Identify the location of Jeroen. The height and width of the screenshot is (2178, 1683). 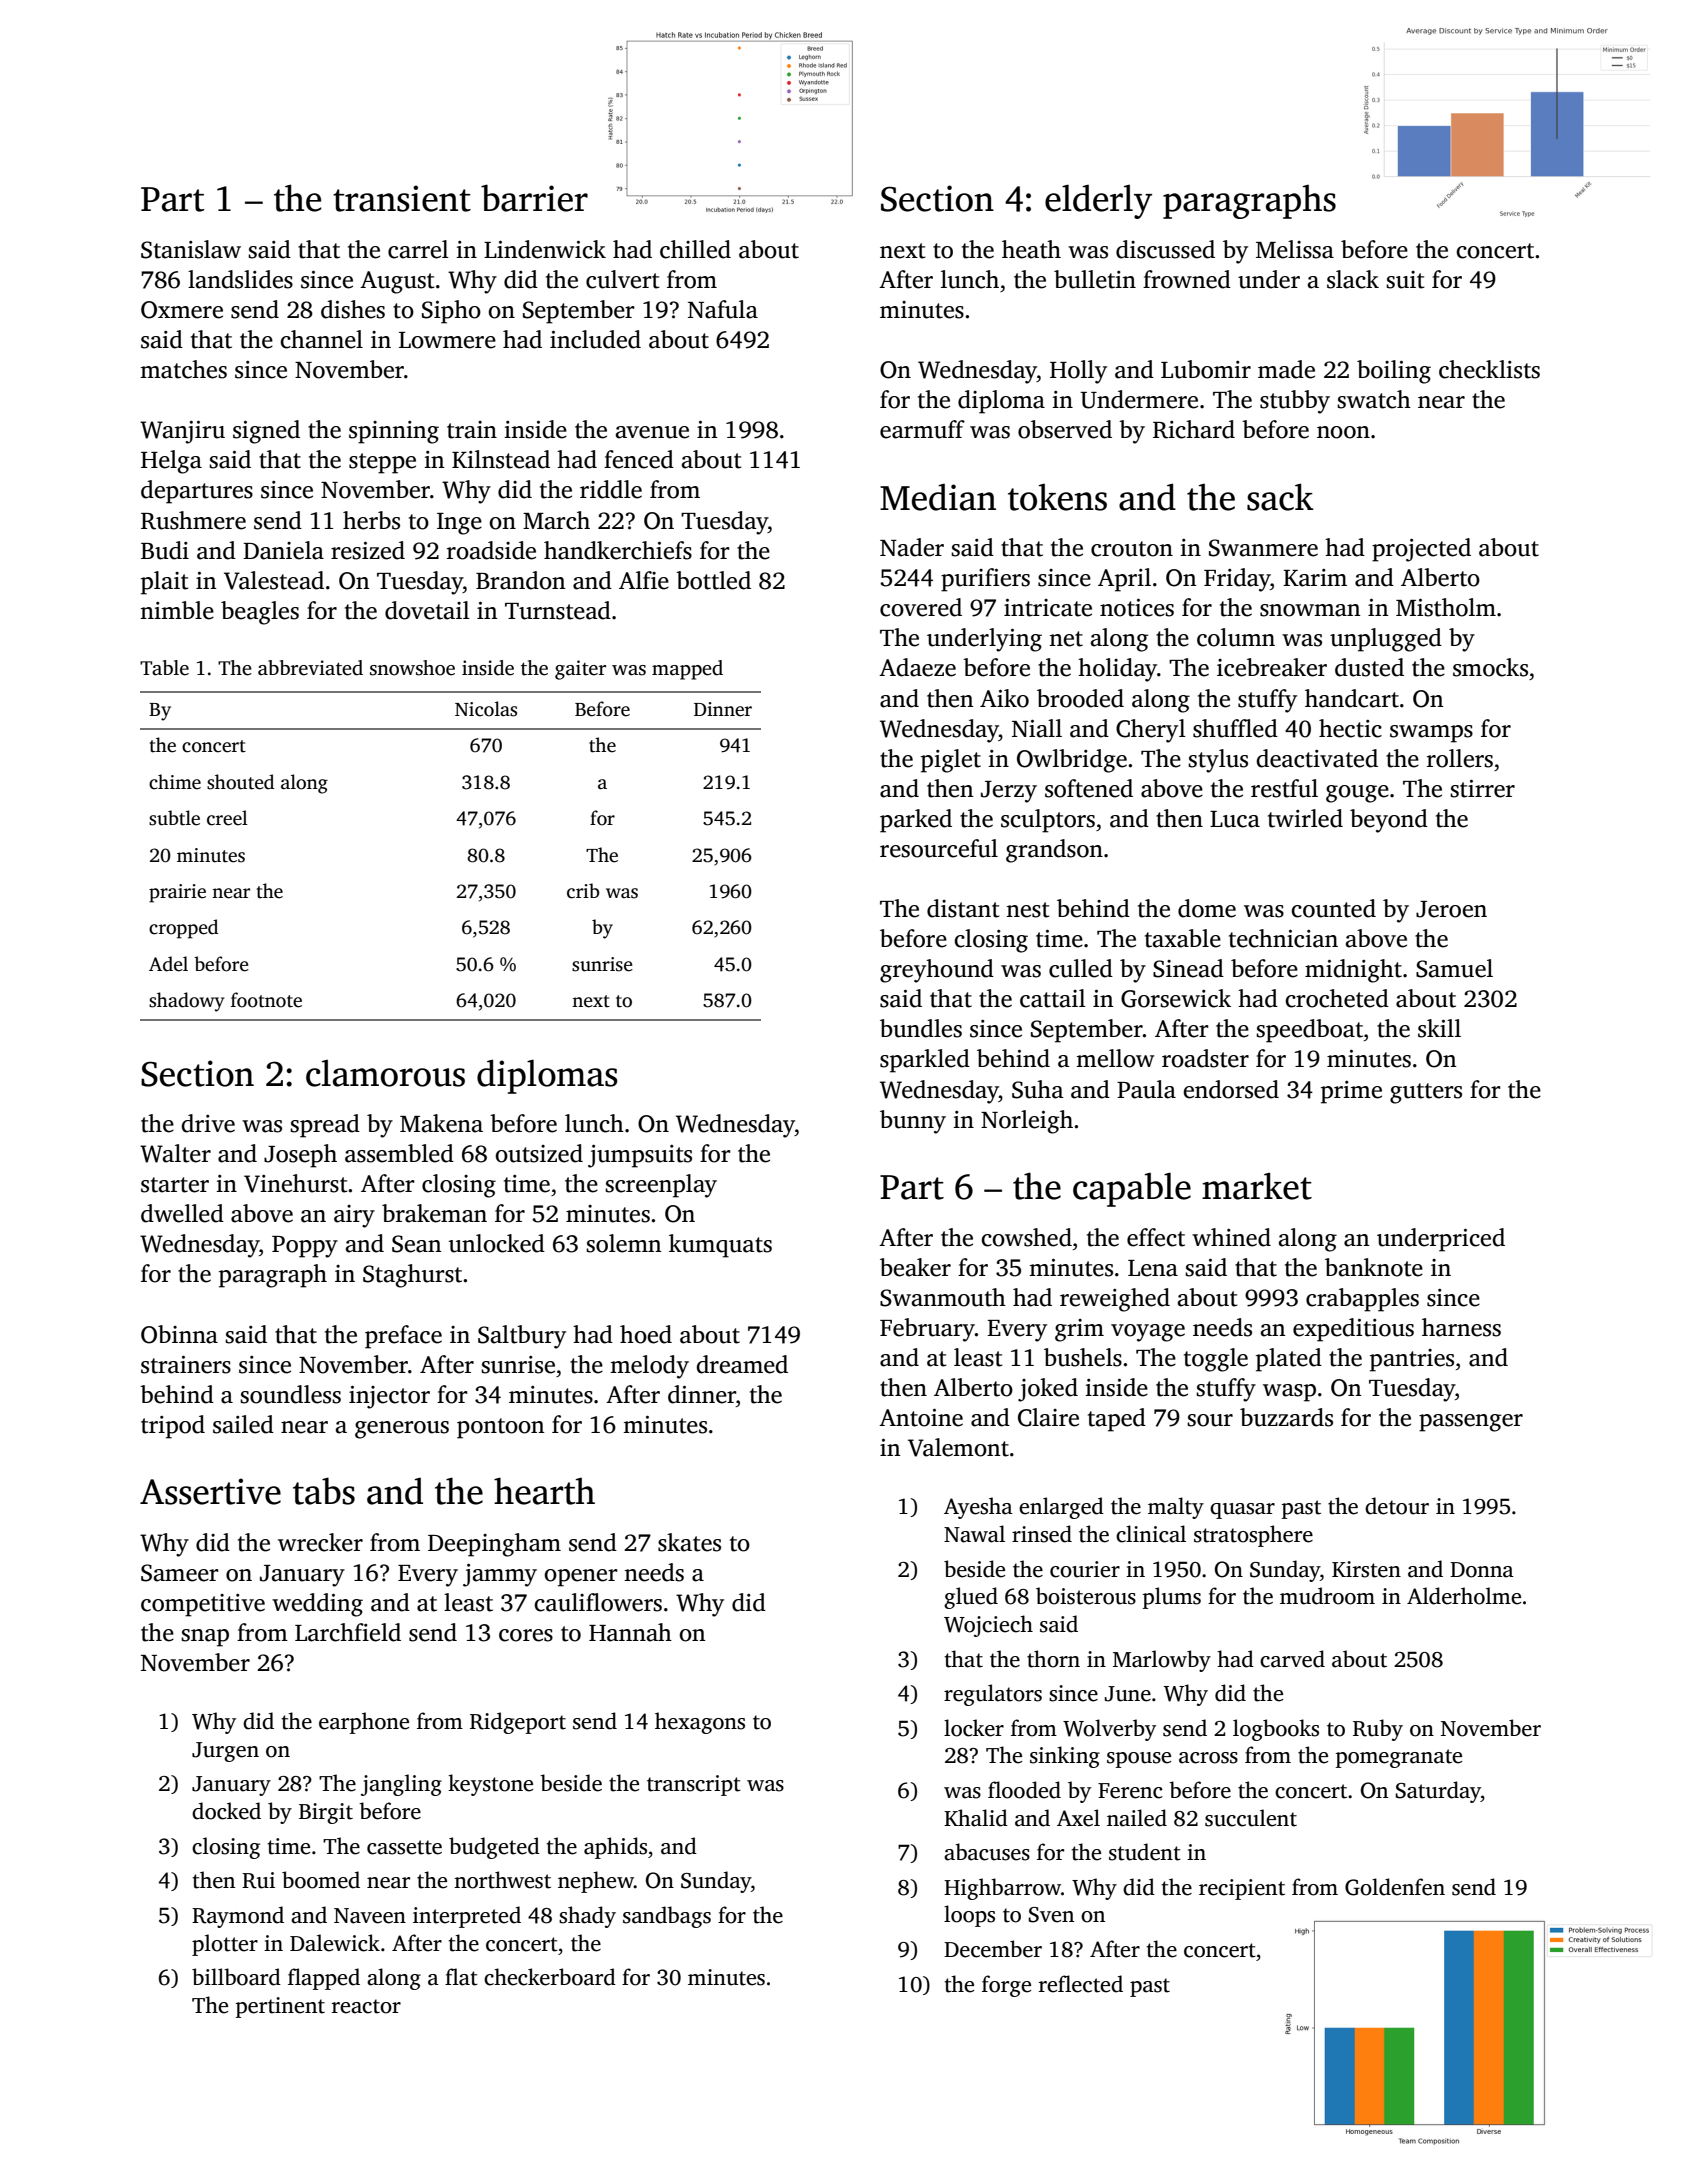
(1451, 909).
